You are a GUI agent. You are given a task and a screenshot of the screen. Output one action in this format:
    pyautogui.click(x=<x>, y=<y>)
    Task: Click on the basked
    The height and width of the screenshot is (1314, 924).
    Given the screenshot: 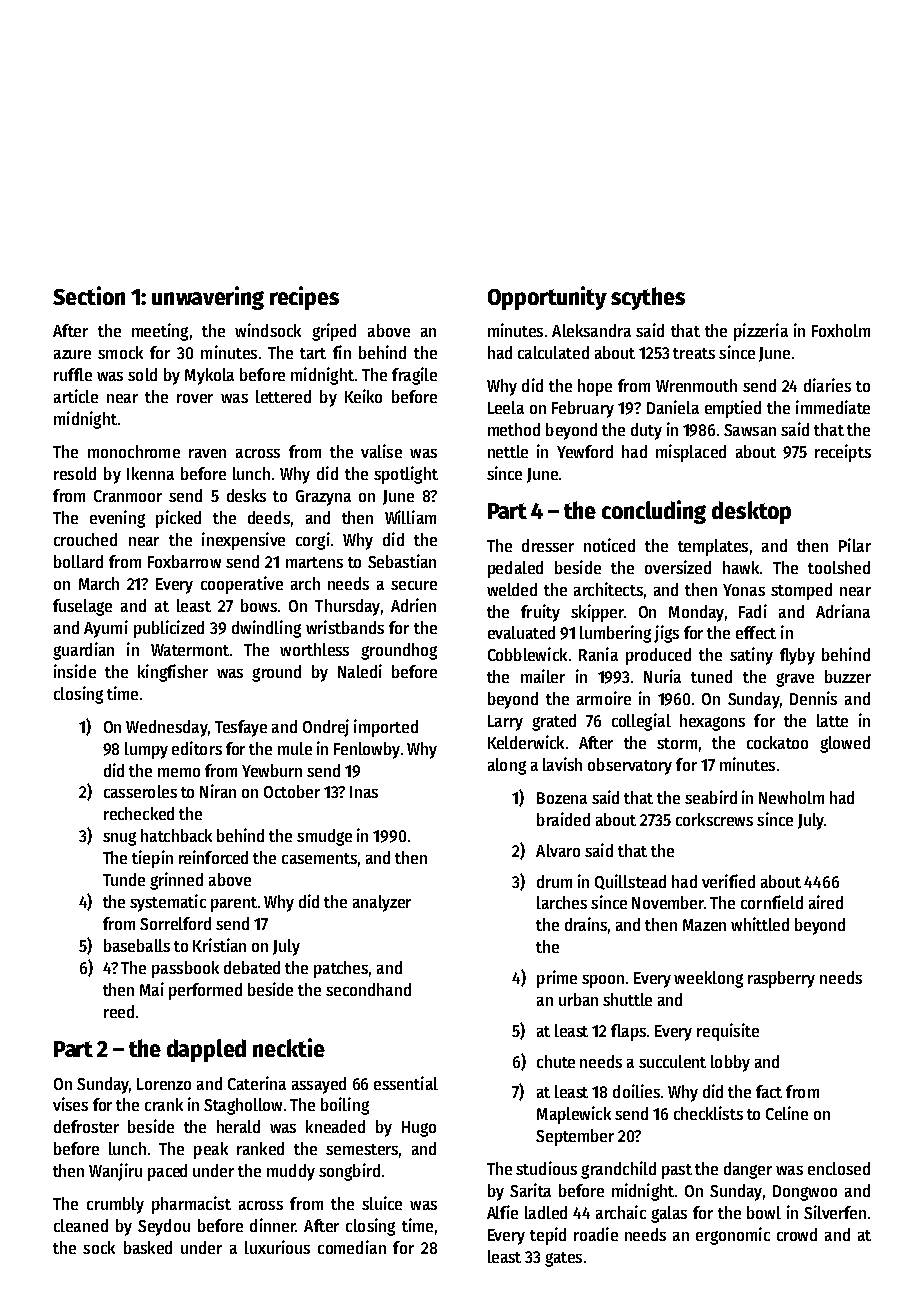 What is the action you would take?
    pyautogui.click(x=148, y=1247)
